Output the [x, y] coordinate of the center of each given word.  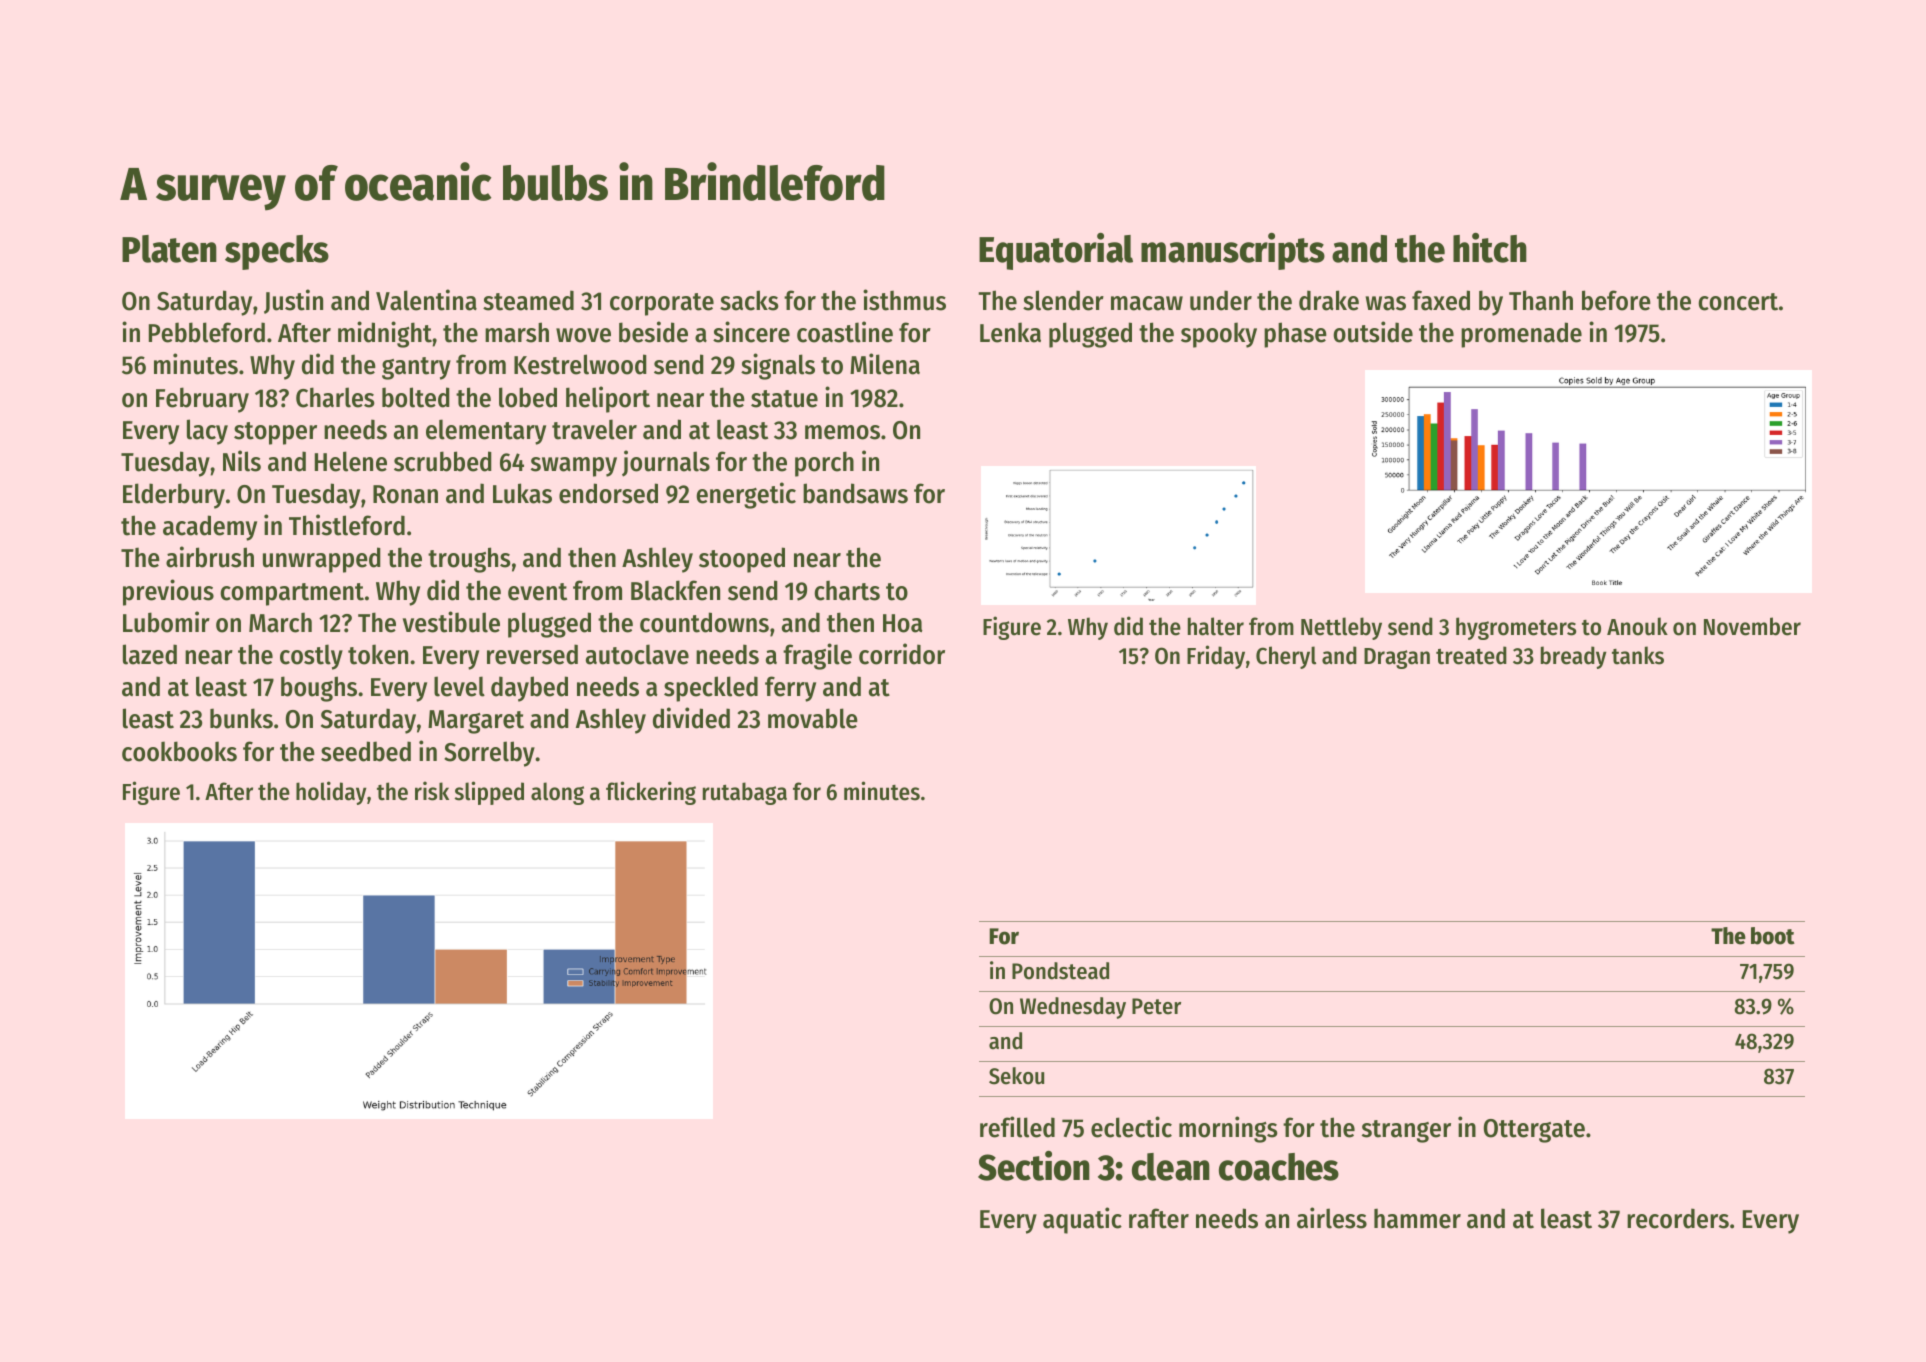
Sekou [1016, 1076]
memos [842, 432]
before [1616, 300]
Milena [885, 364]
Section [1034, 1166]
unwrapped [322, 560]
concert [1738, 302]
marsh [517, 332]
